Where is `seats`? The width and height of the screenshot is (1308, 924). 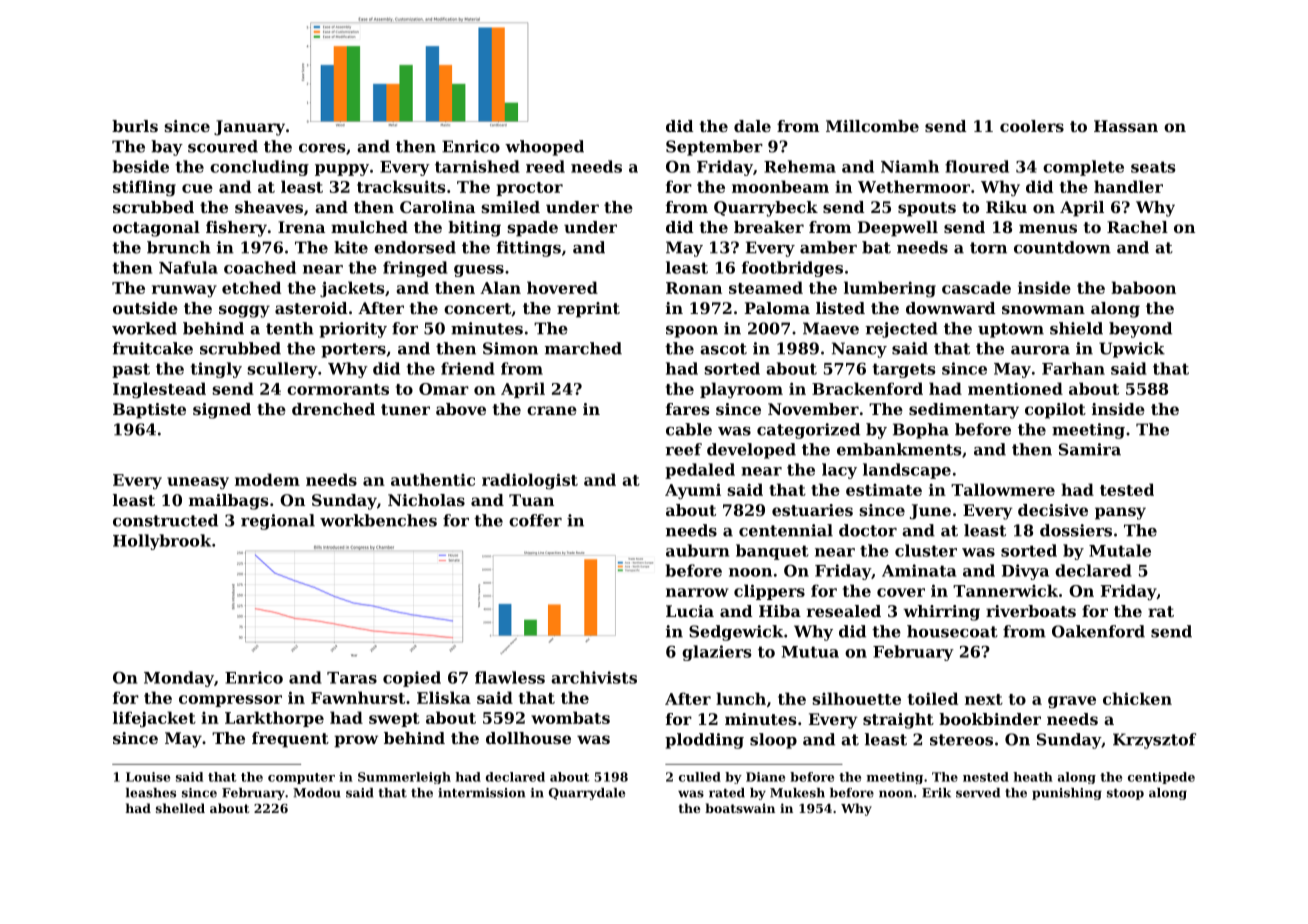 seats is located at coordinates (1153, 167).
